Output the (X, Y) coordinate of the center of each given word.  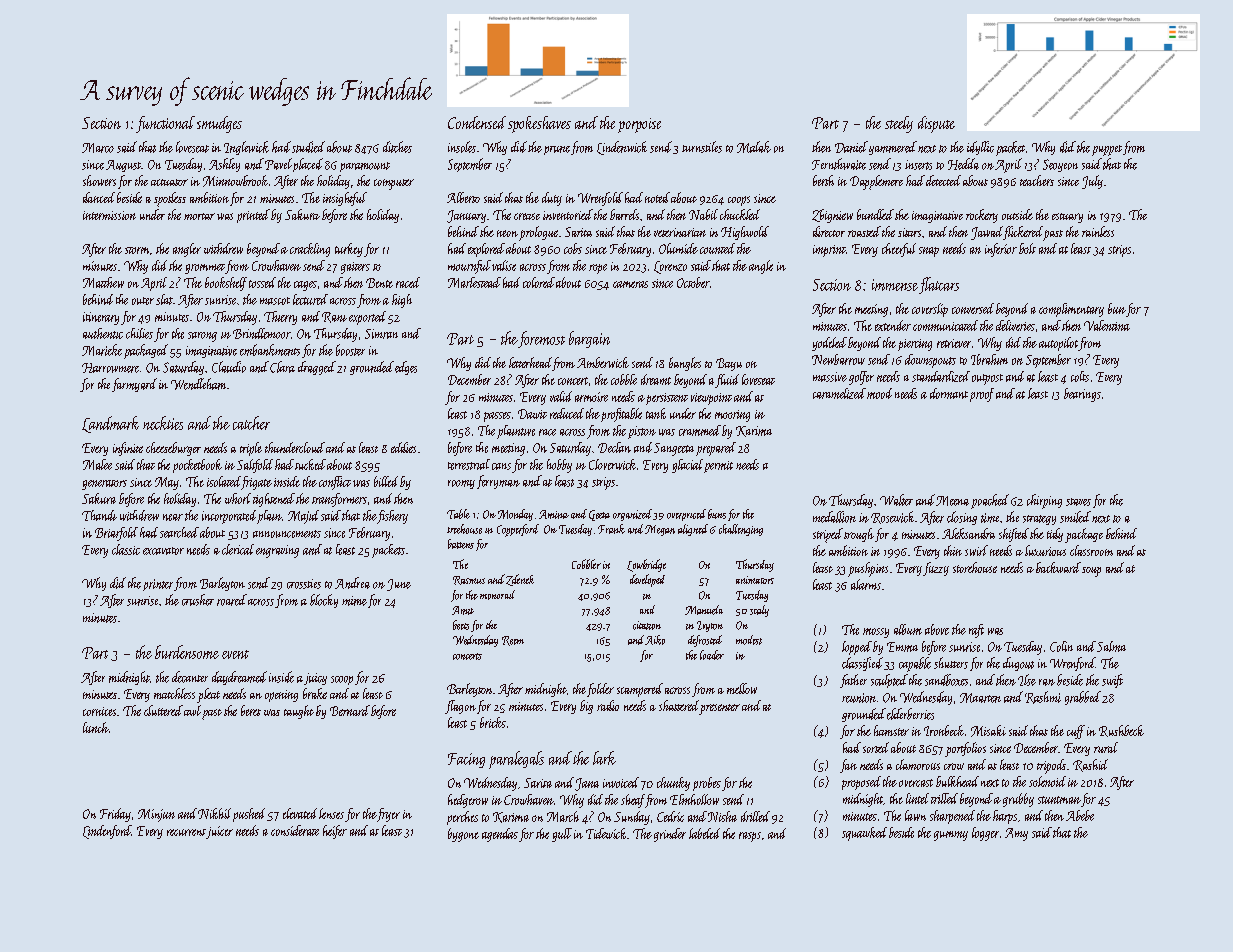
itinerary (101, 318)
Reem (513, 641)
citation (647, 625)
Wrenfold (600, 199)
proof (982, 395)
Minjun (156, 815)
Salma (1111, 646)
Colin (1061, 646)
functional (165, 124)
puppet (1107, 150)
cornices (99, 711)
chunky (673, 784)
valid (561, 396)
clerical (238, 549)
